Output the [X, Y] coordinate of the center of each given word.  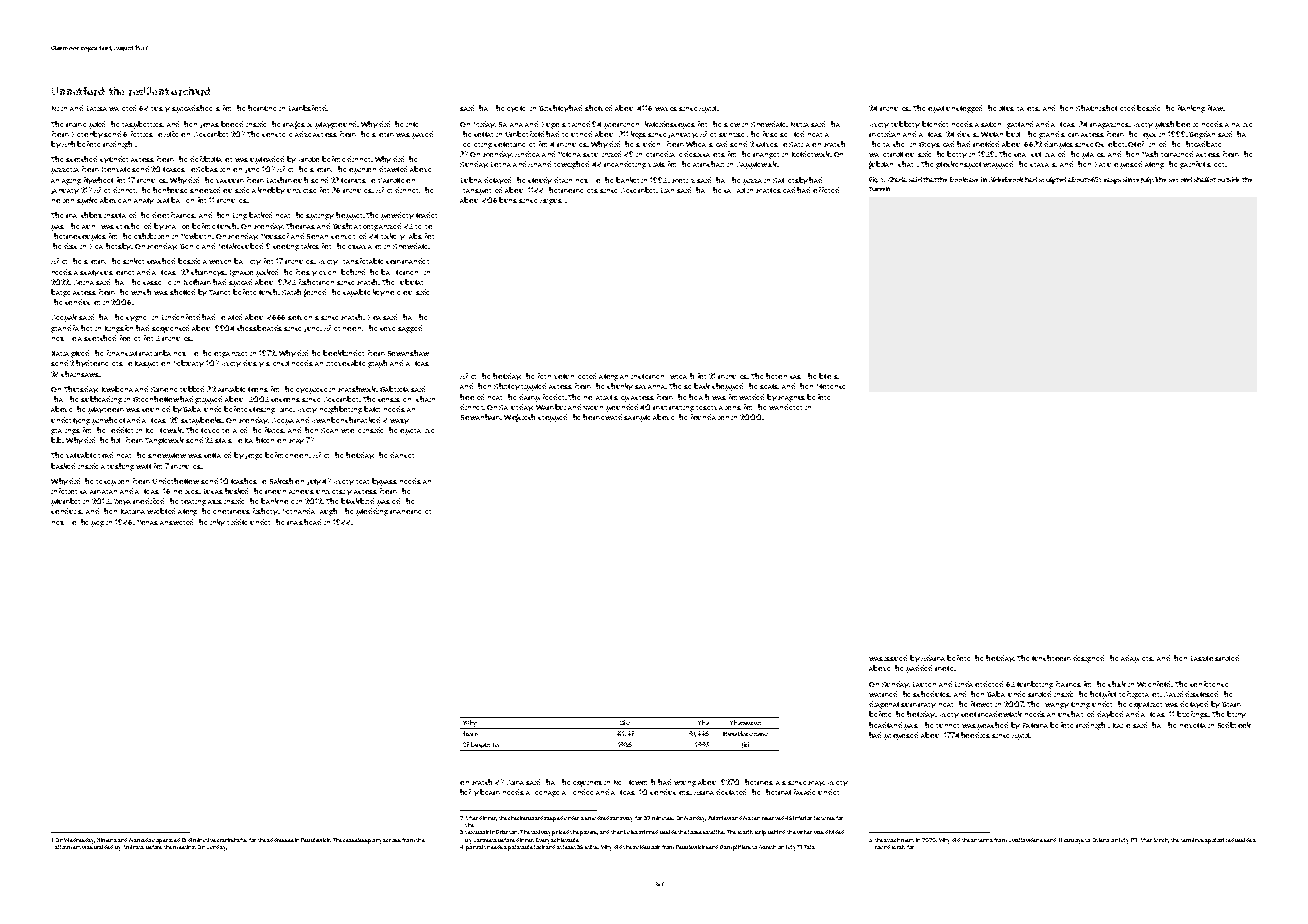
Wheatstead [706, 144]
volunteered [575, 376]
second [1180, 179]
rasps [1112, 181]
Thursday [80, 389]
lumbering [1035, 685]
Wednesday [79, 841]
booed [232, 124]
